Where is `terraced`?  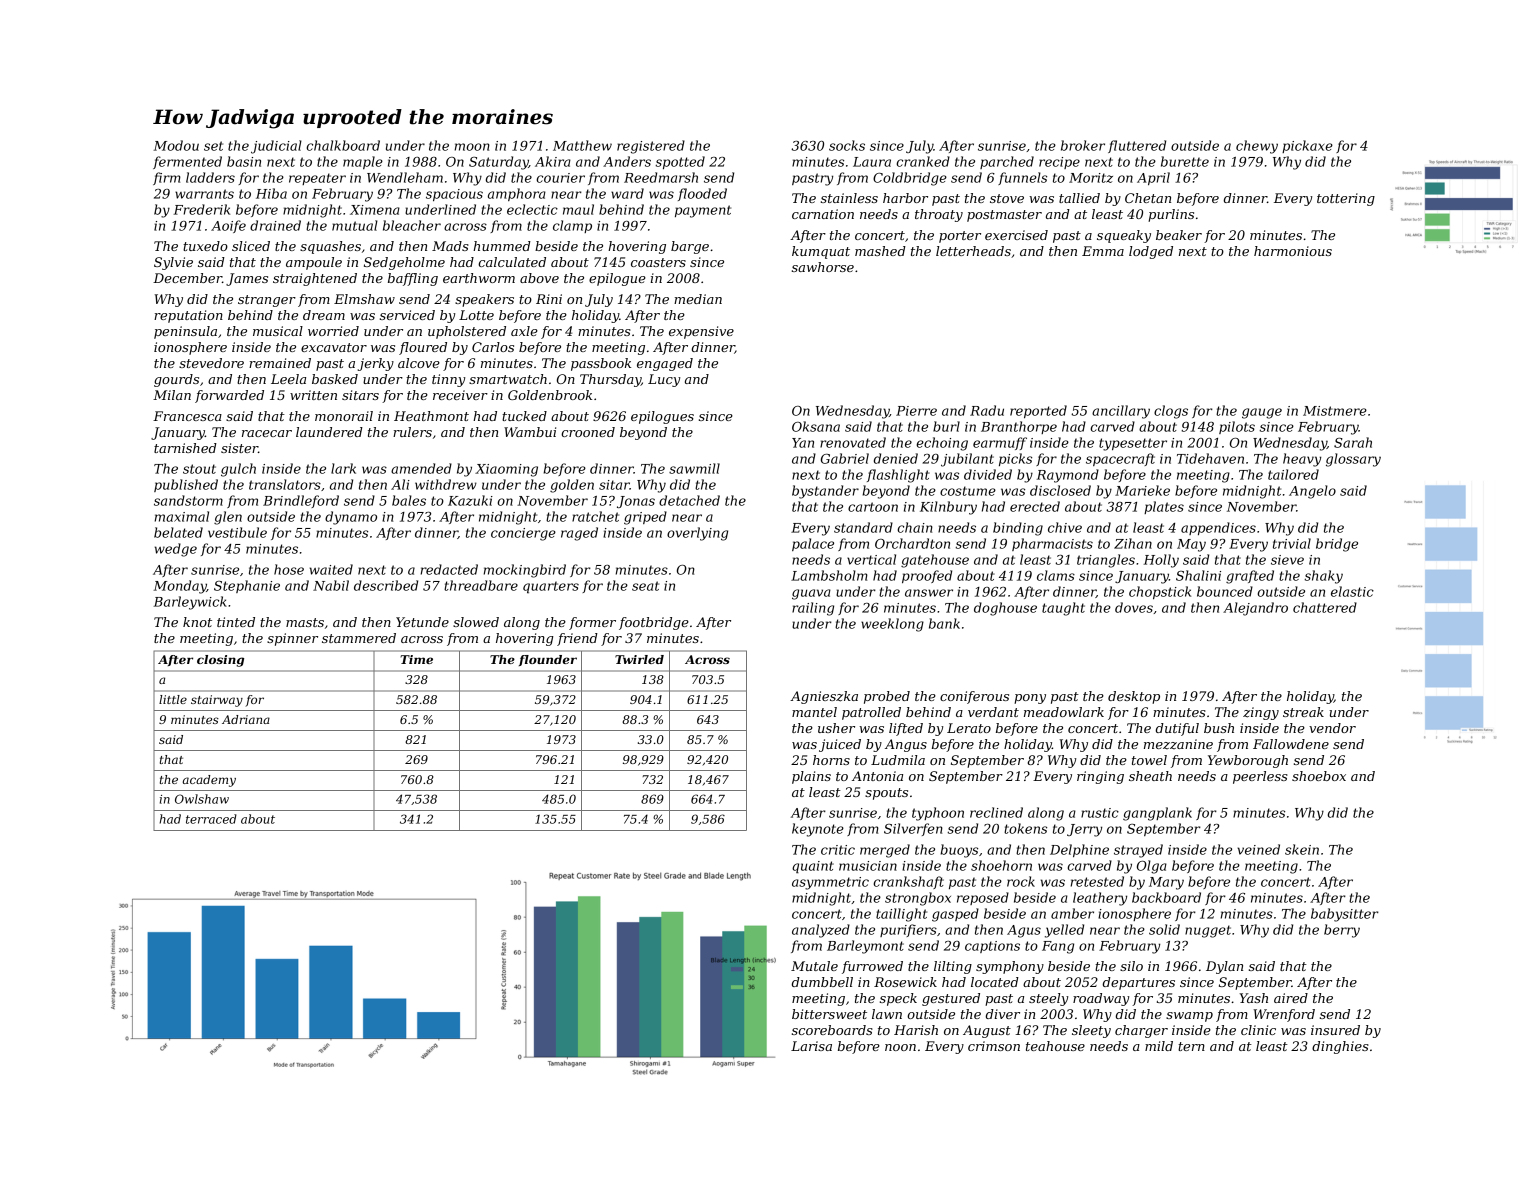
terraced is located at coordinates (211, 819).
